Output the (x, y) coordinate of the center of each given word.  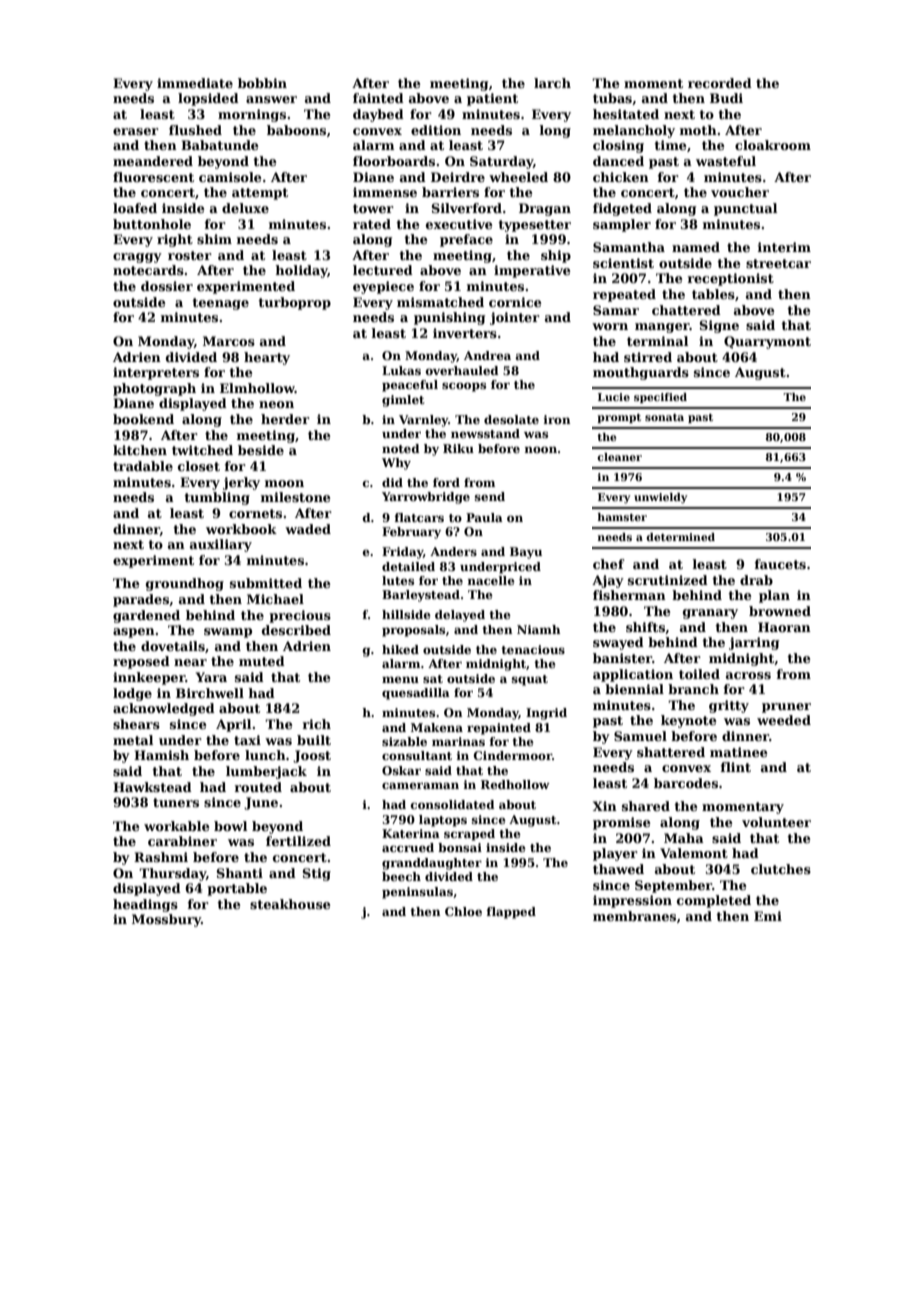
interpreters (156, 373)
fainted (378, 98)
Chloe (463, 911)
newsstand (485, 433)
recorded (720, 83)
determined (680, 537)
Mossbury (166, 920)
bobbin (262, 83)
